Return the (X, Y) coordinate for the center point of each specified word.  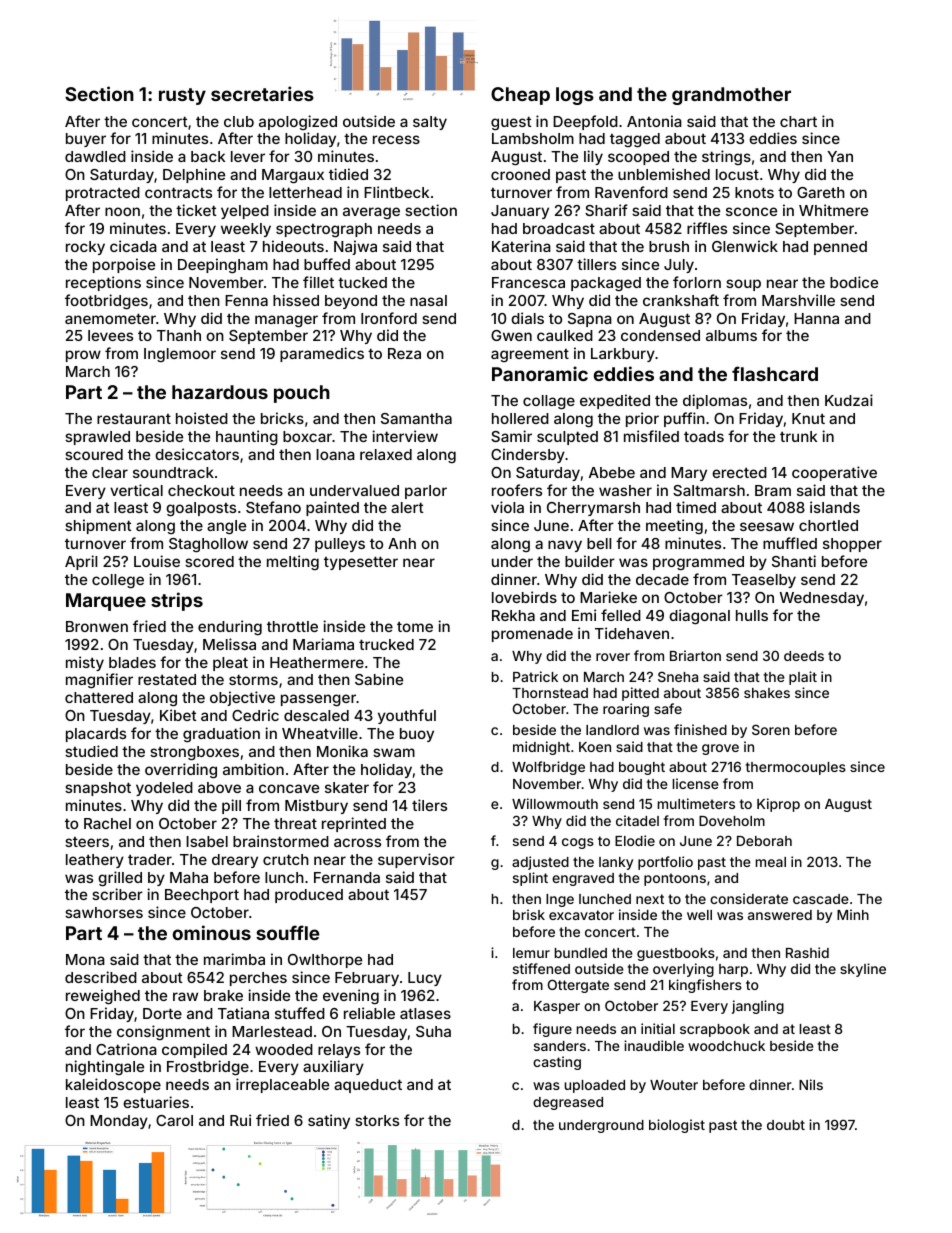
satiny (329, 1121)
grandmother (731, 96)
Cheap (520, 96)
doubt (786, 1125)
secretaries (262, 93)
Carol (174, 1120)
